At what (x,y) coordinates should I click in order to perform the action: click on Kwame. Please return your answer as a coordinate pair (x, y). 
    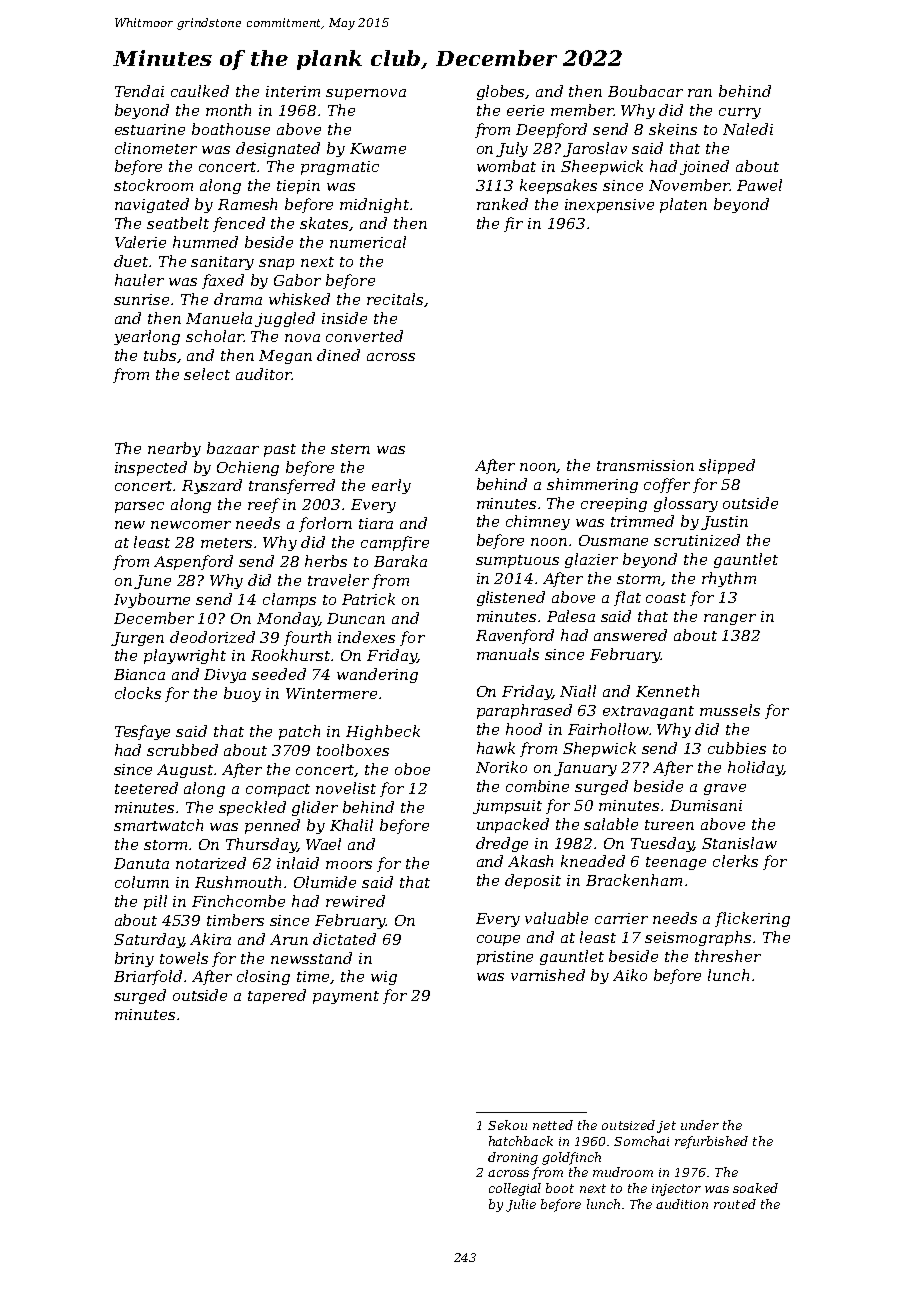
    Looking at the image, I should click on (378, 148).
